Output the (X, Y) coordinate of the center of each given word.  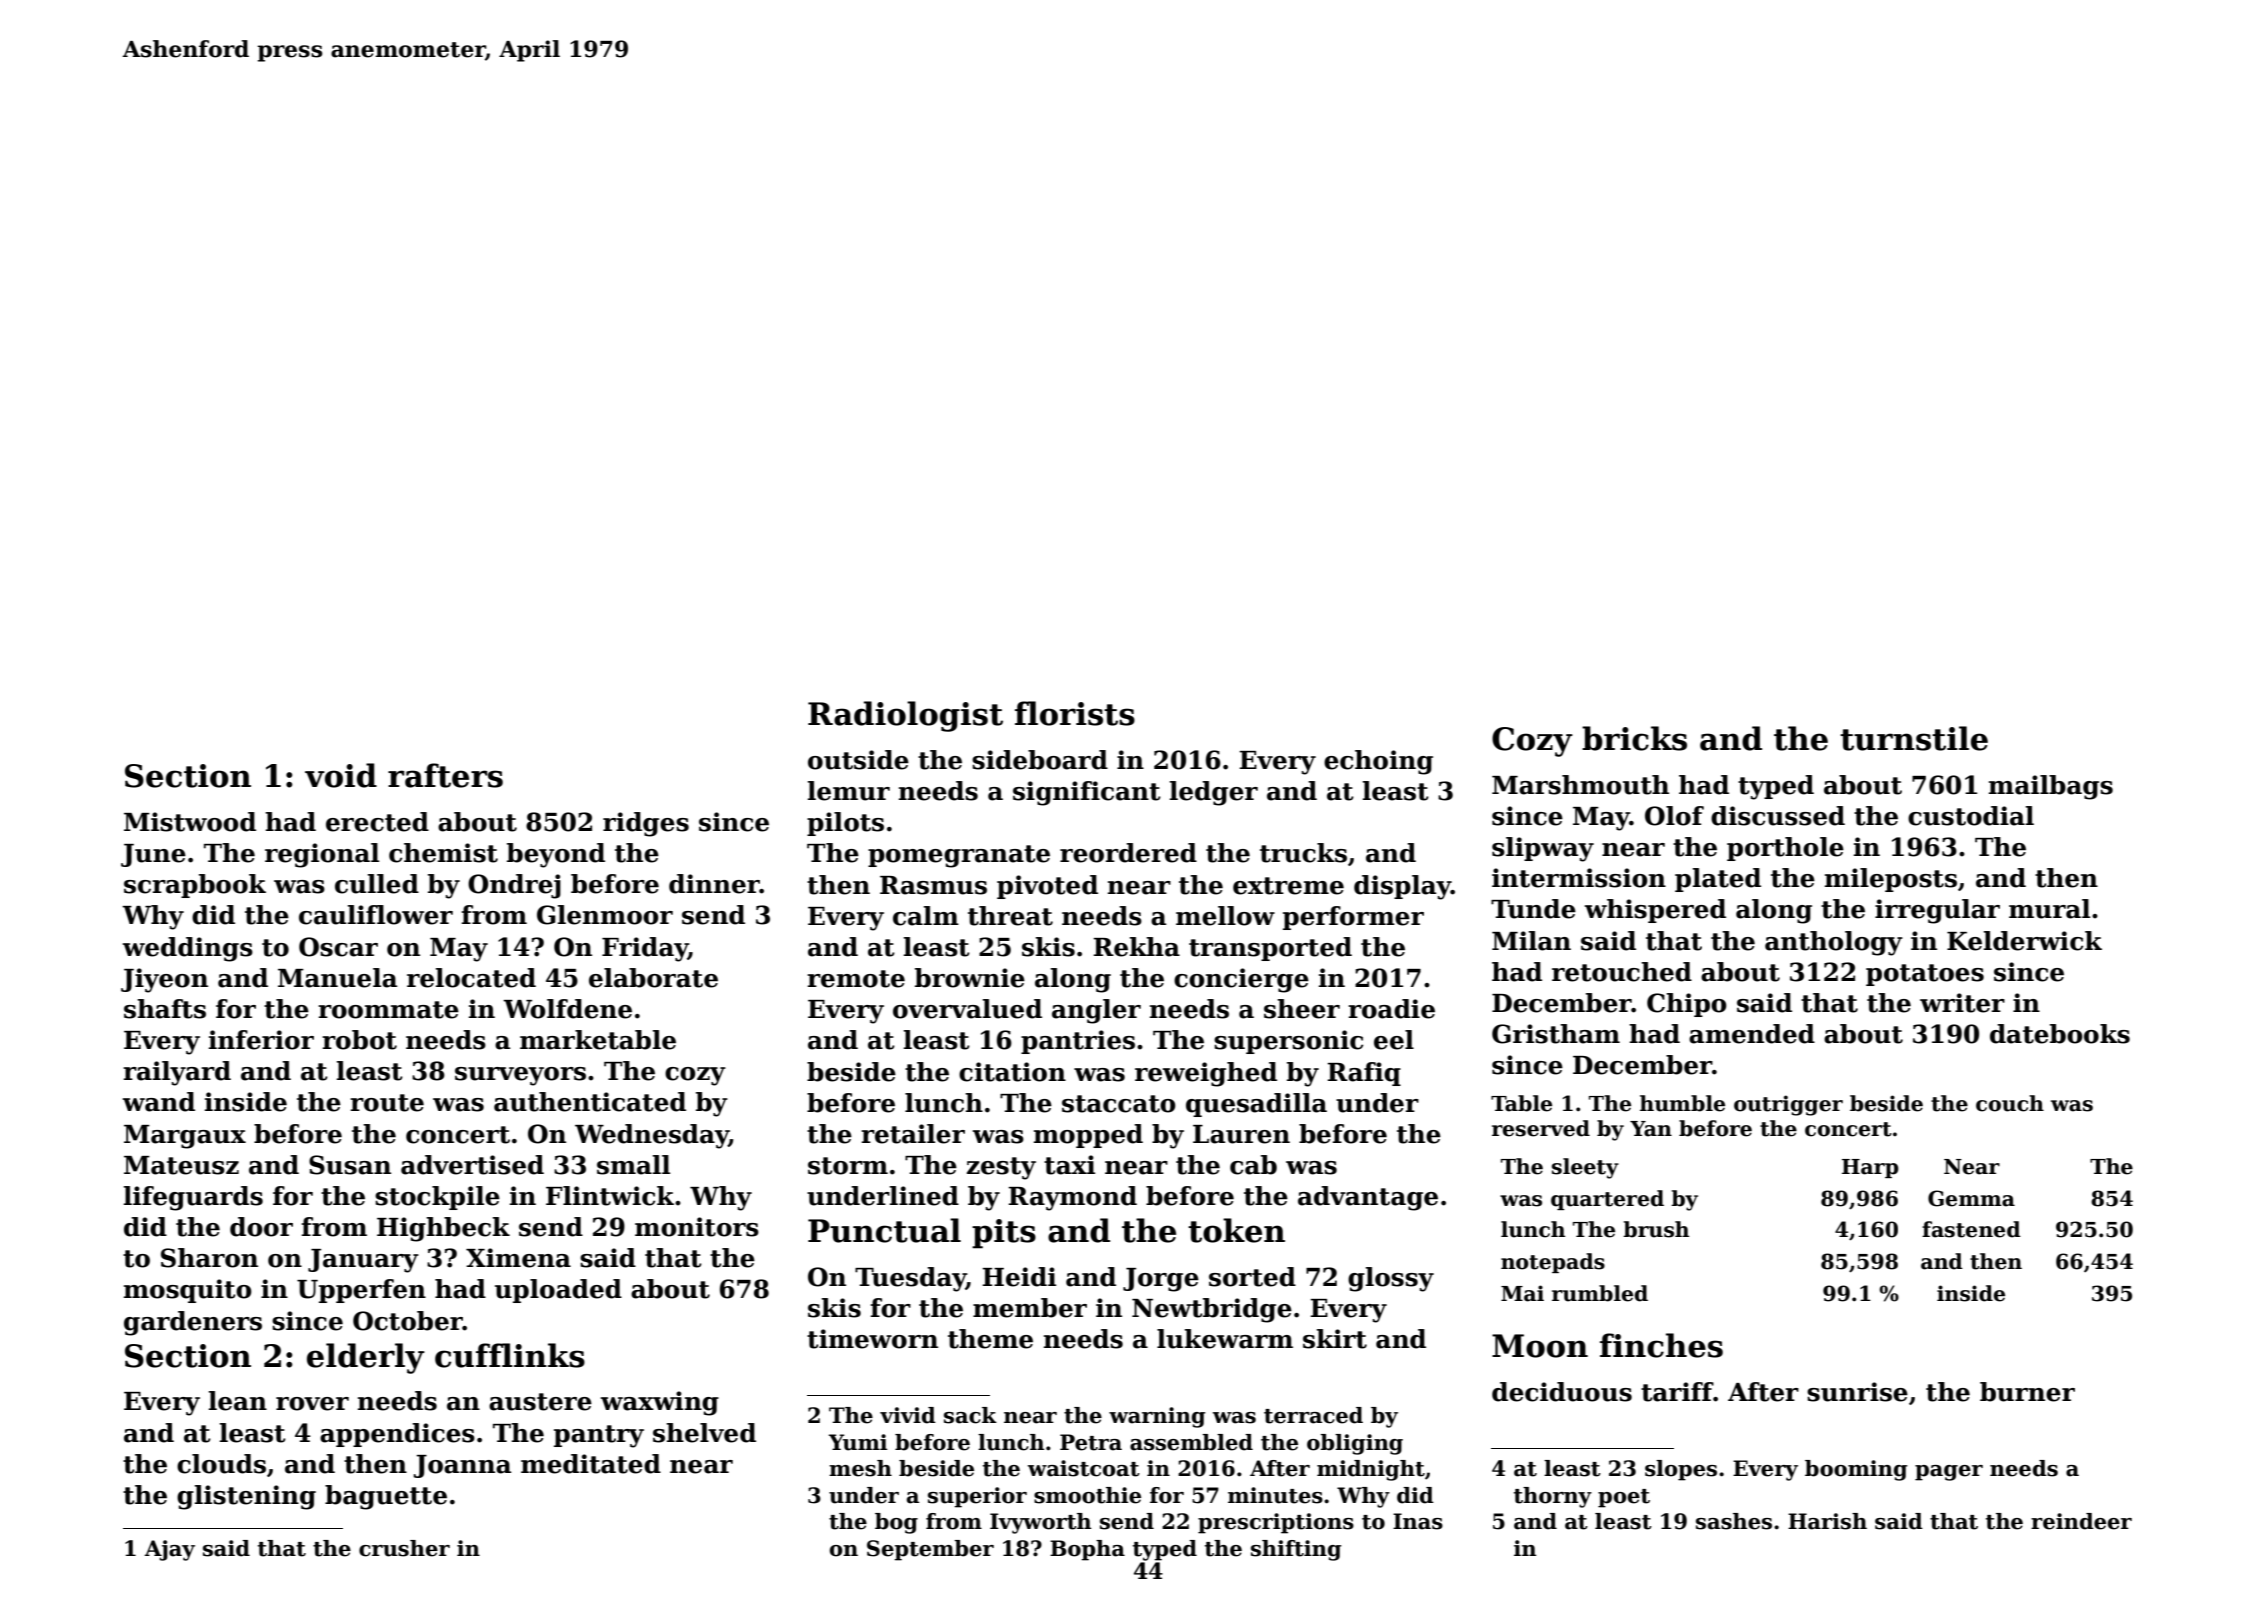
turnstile (1914, 738)
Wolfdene (567, 1009)
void (341, 775)
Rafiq (1364, 1074)
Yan (1651, 1129)
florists (1075, 713)
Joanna (462, 1466)
